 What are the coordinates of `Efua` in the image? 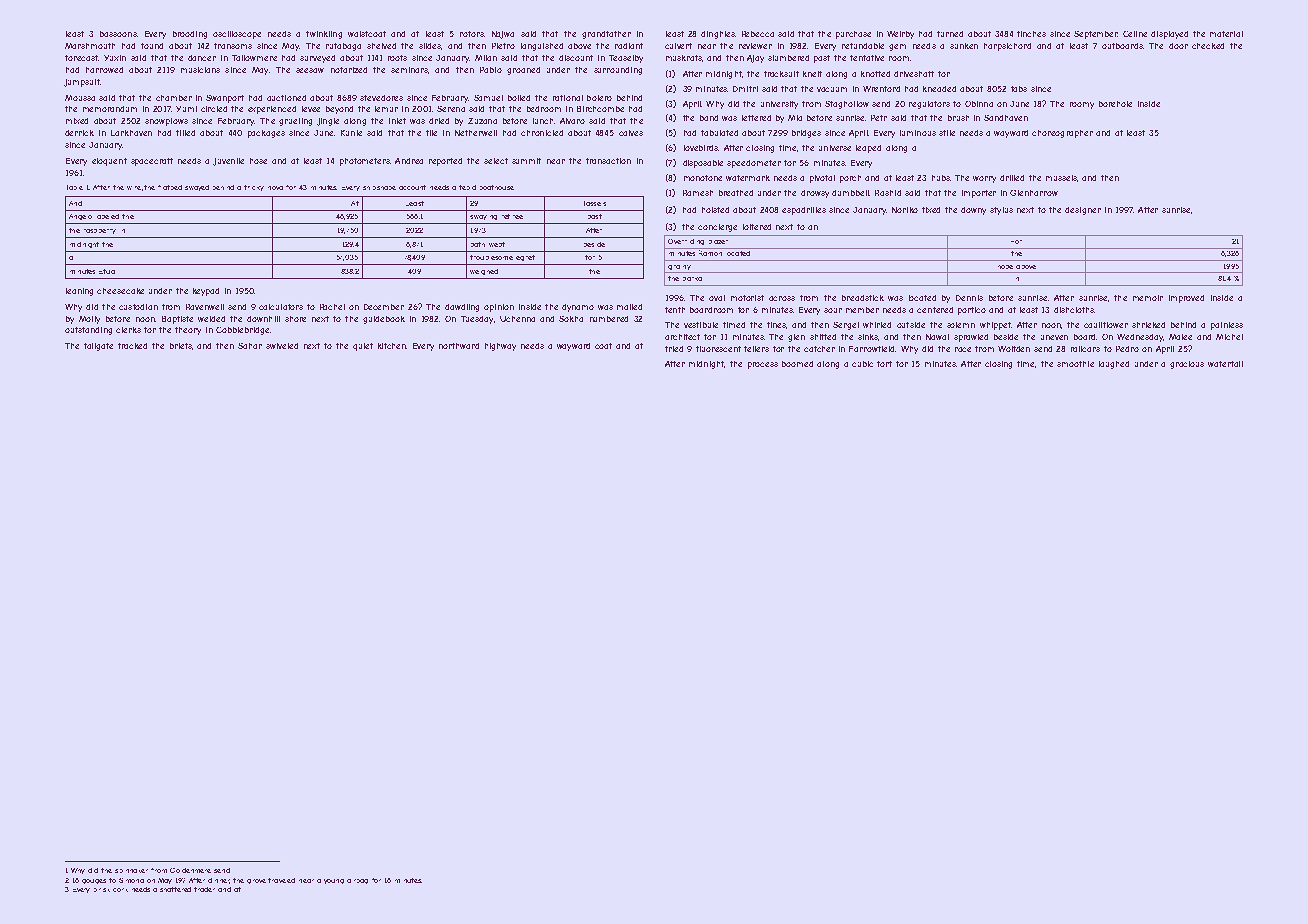 It's located at (107, 271).
